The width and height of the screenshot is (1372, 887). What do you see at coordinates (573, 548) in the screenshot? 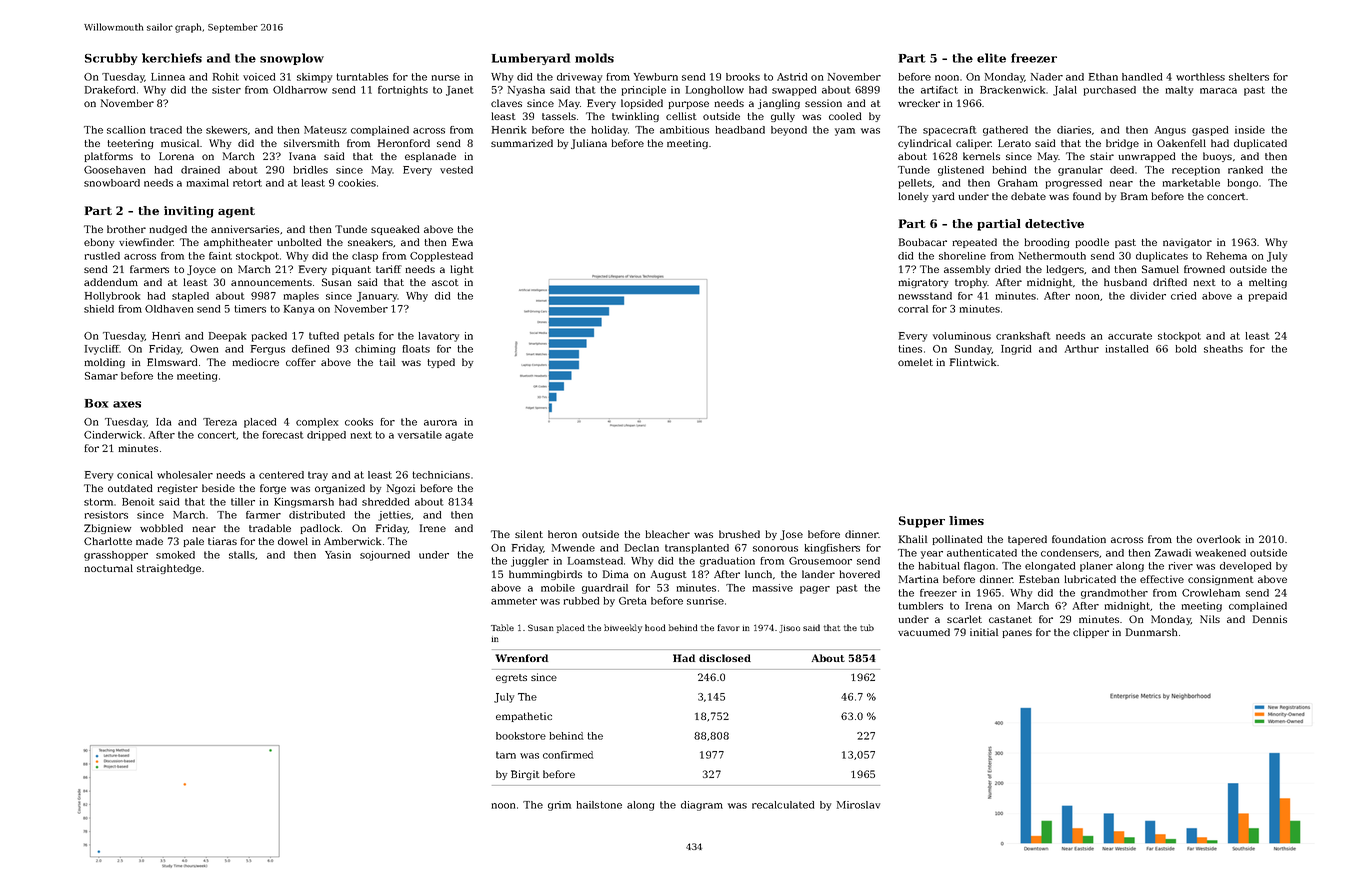
I see `Mwende` at bounding box center [573, 548].
